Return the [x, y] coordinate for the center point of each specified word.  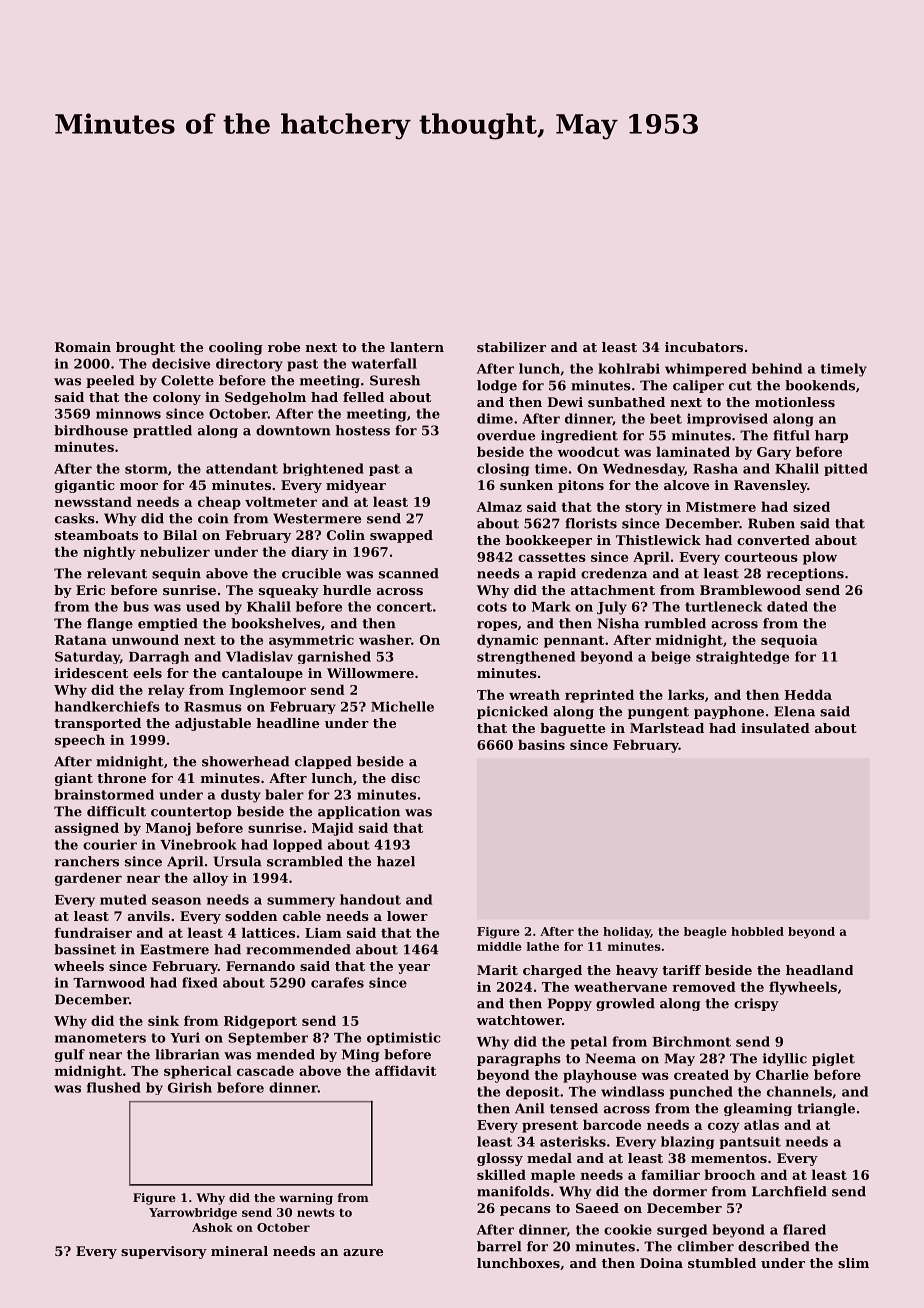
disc [405, 778]
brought [145, 348]
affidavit [405, 1070]
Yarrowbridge [193, 1214]
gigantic [84, 486]
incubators [704, 347]
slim [853, 1263]
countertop [191, 813]
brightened [323, 469]
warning [306, 1199]
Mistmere [721, 507]
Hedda [808, 694]
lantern [417, 347]
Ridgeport [260, 1022]
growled [625, 1004]
